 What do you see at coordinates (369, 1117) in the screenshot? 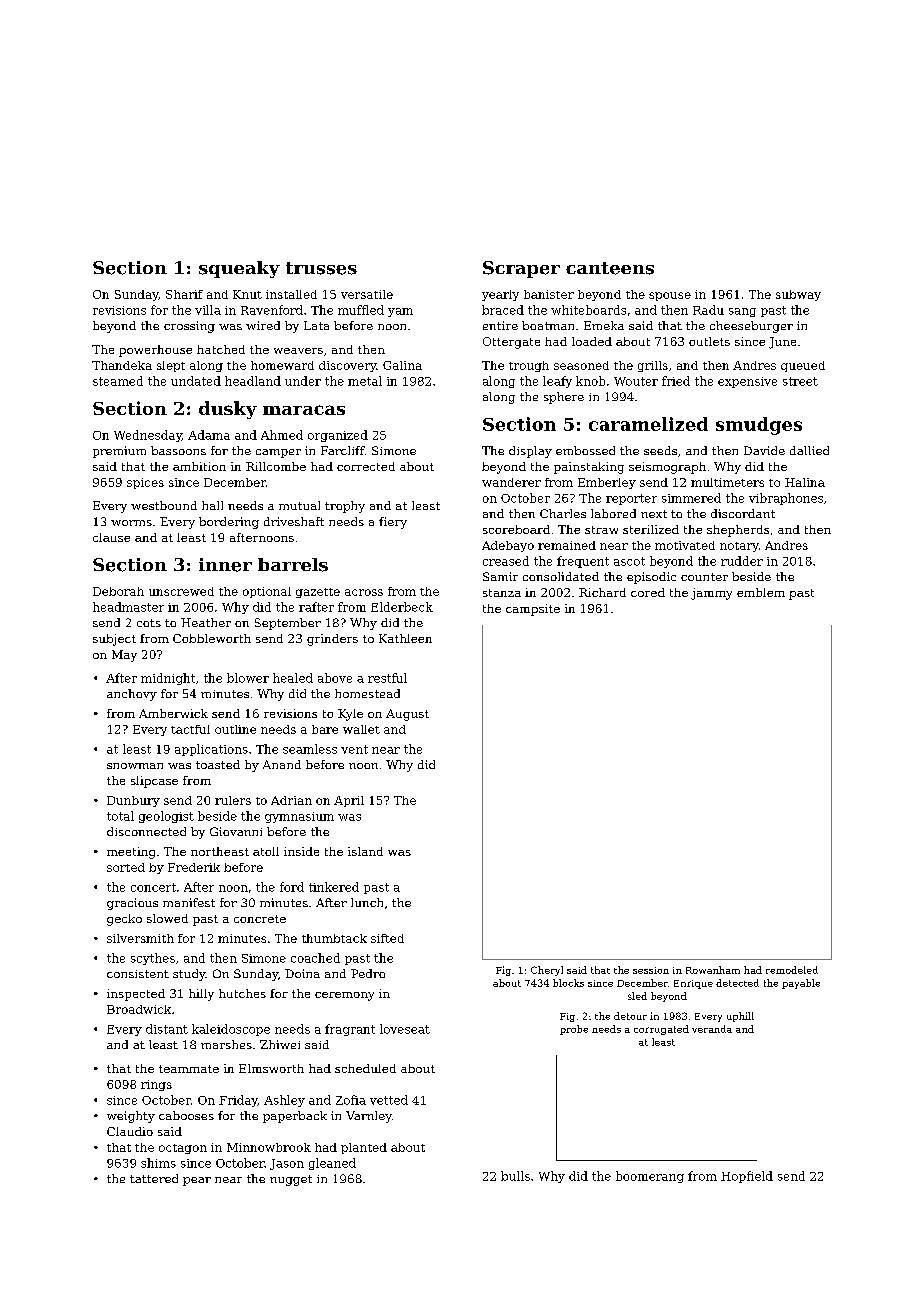
I see `Varnley` at bounding box center [369, 1117].
